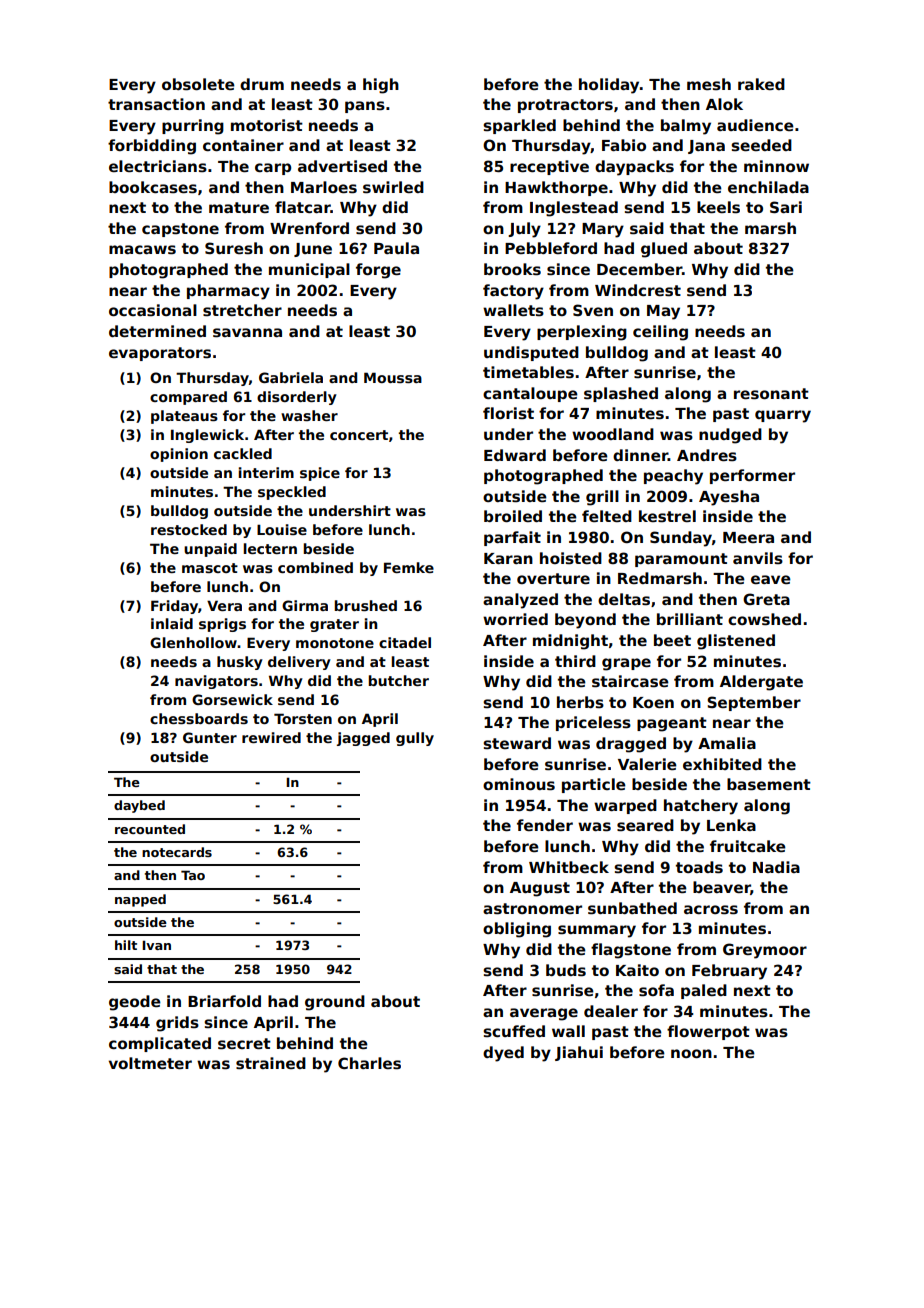  What do you see at coordinates (656, 990) in the image?
I see `sofa` at bounding box center [656, 990].
